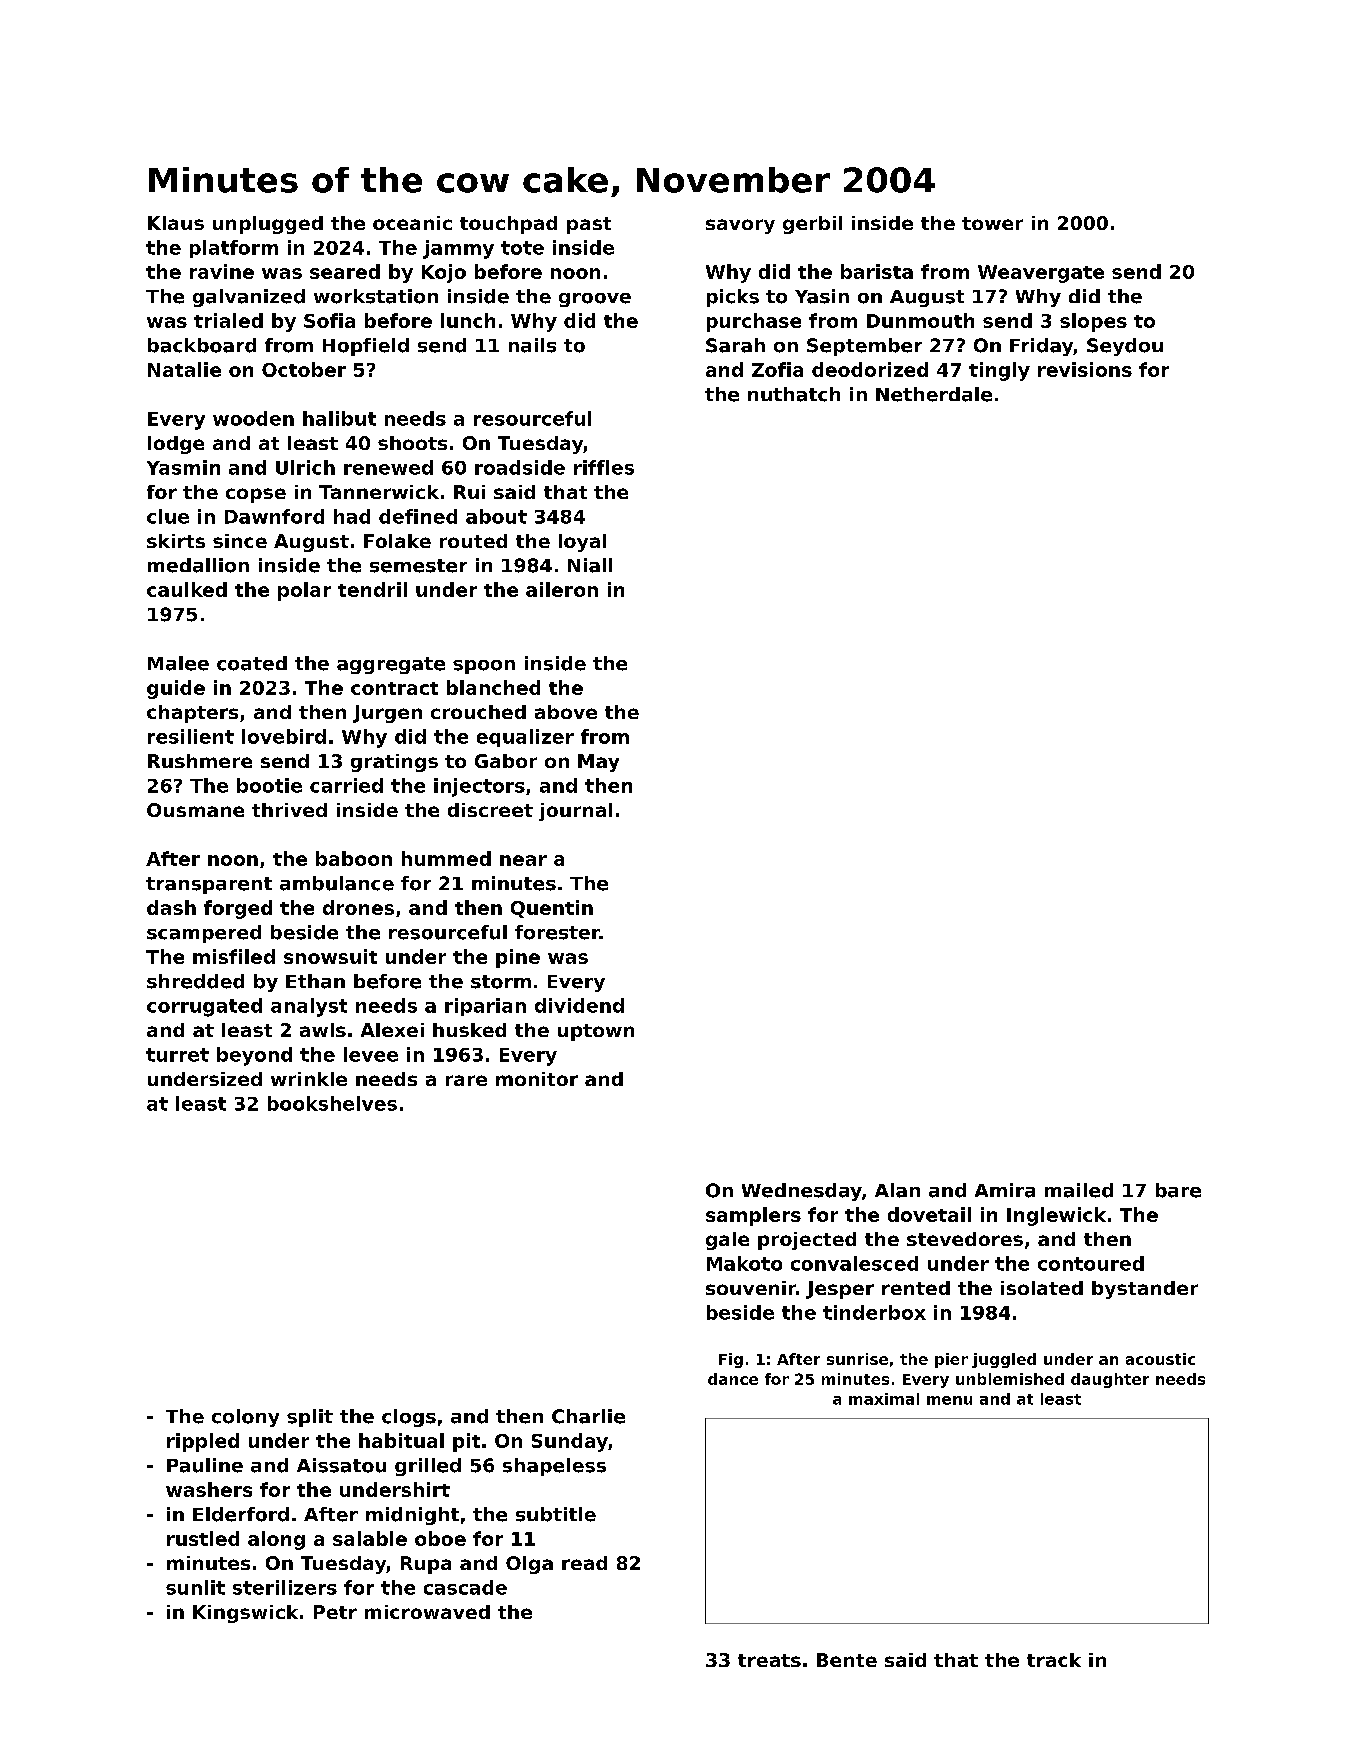 This image has height=1753, width=1355. I want to click on tower, so click(992, 223).
